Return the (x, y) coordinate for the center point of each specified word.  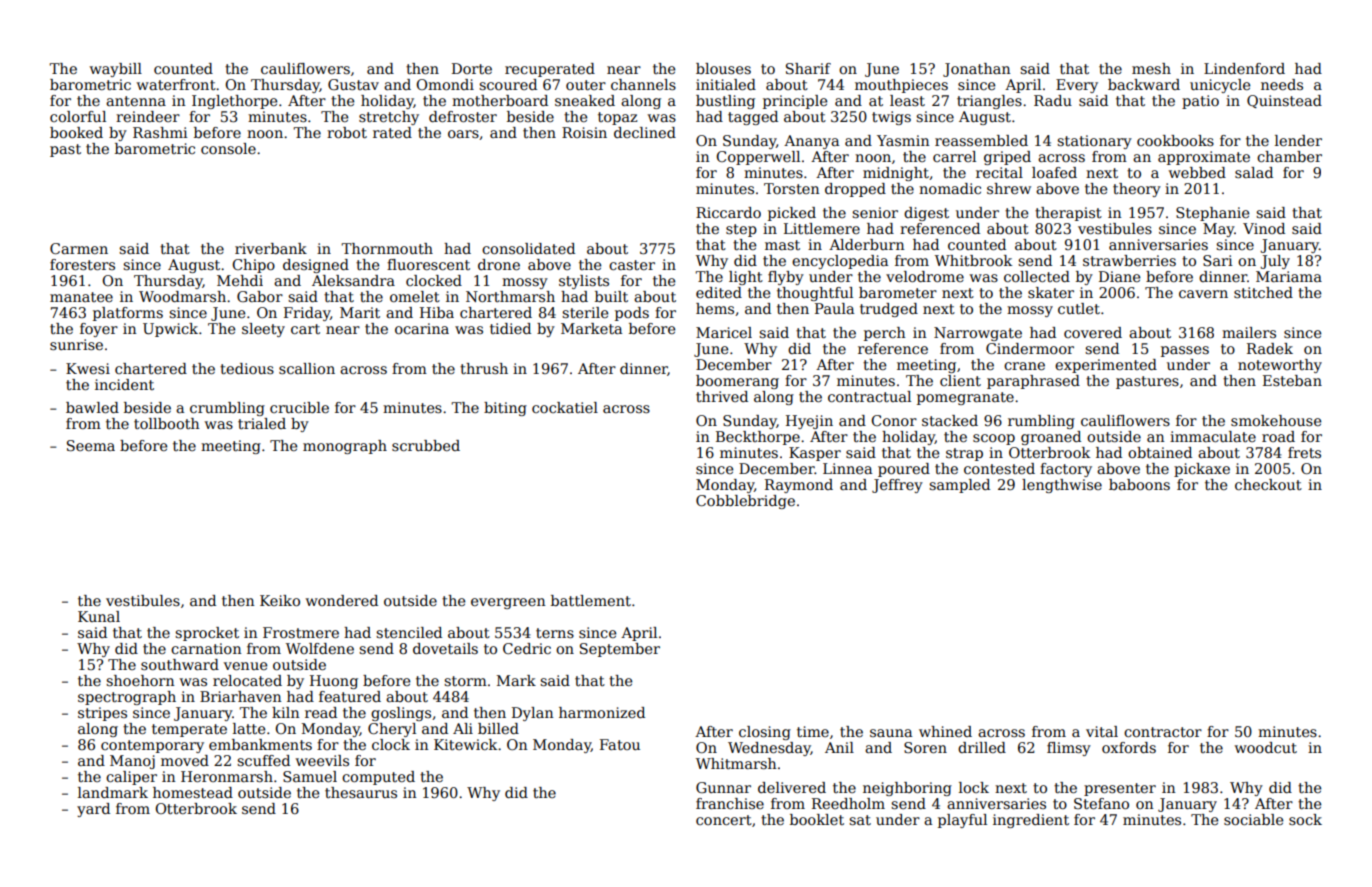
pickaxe (1202, 470)
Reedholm (848, 803)
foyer (99, 330)
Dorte (472, 68)
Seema (91, 445)
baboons (1139, 484)
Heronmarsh (227, 776)
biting (505, 409)
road (1278, 436)
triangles (989, 102)
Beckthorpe (758, 438)
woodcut (1266, 747)
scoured (508, 84)
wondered (342, 600)
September (620, 650)
